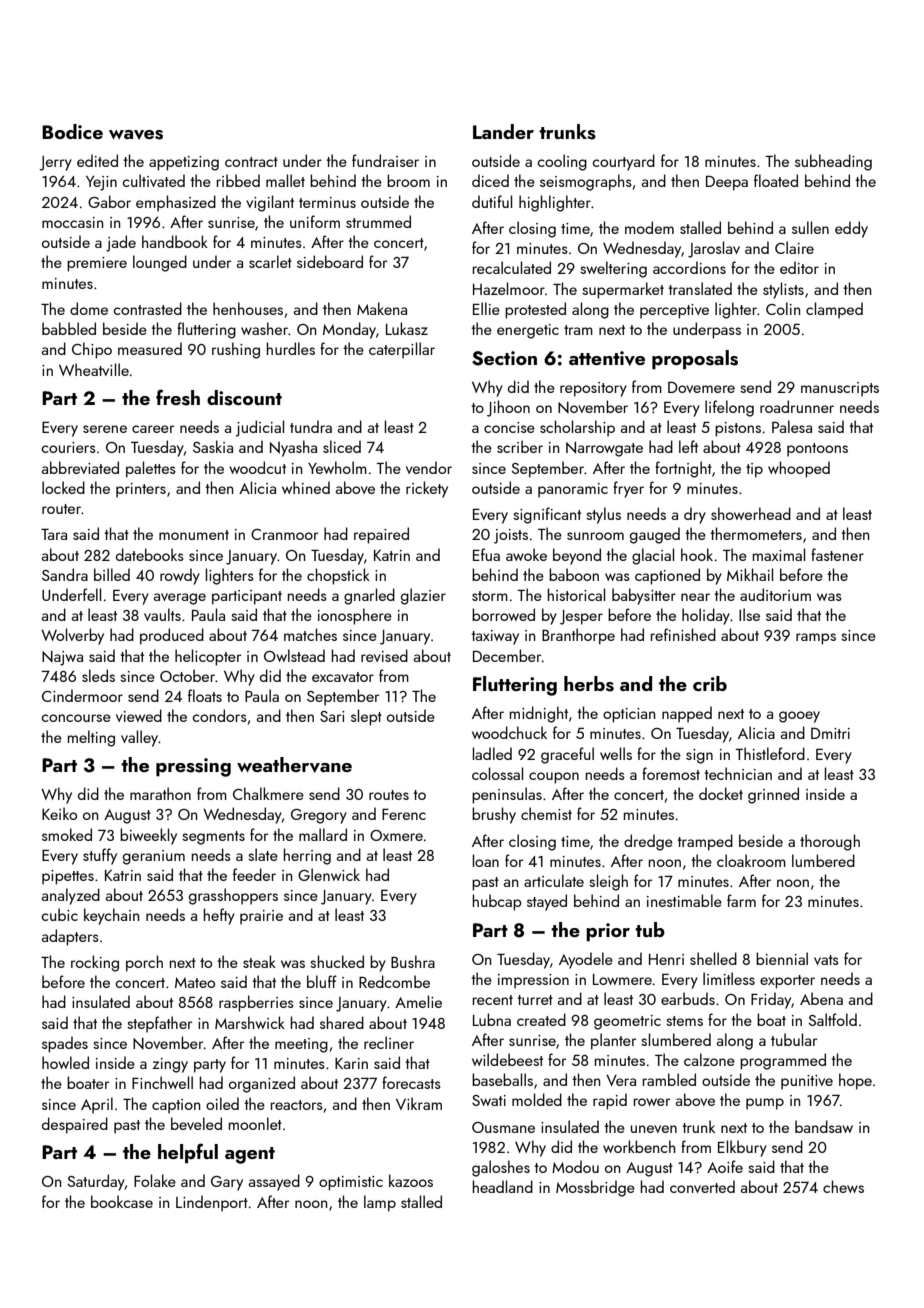 The image size is (924, 1308). Describe the element at coordinates (351, 1183) in the screenshot. I see `optimistic` at that location.
